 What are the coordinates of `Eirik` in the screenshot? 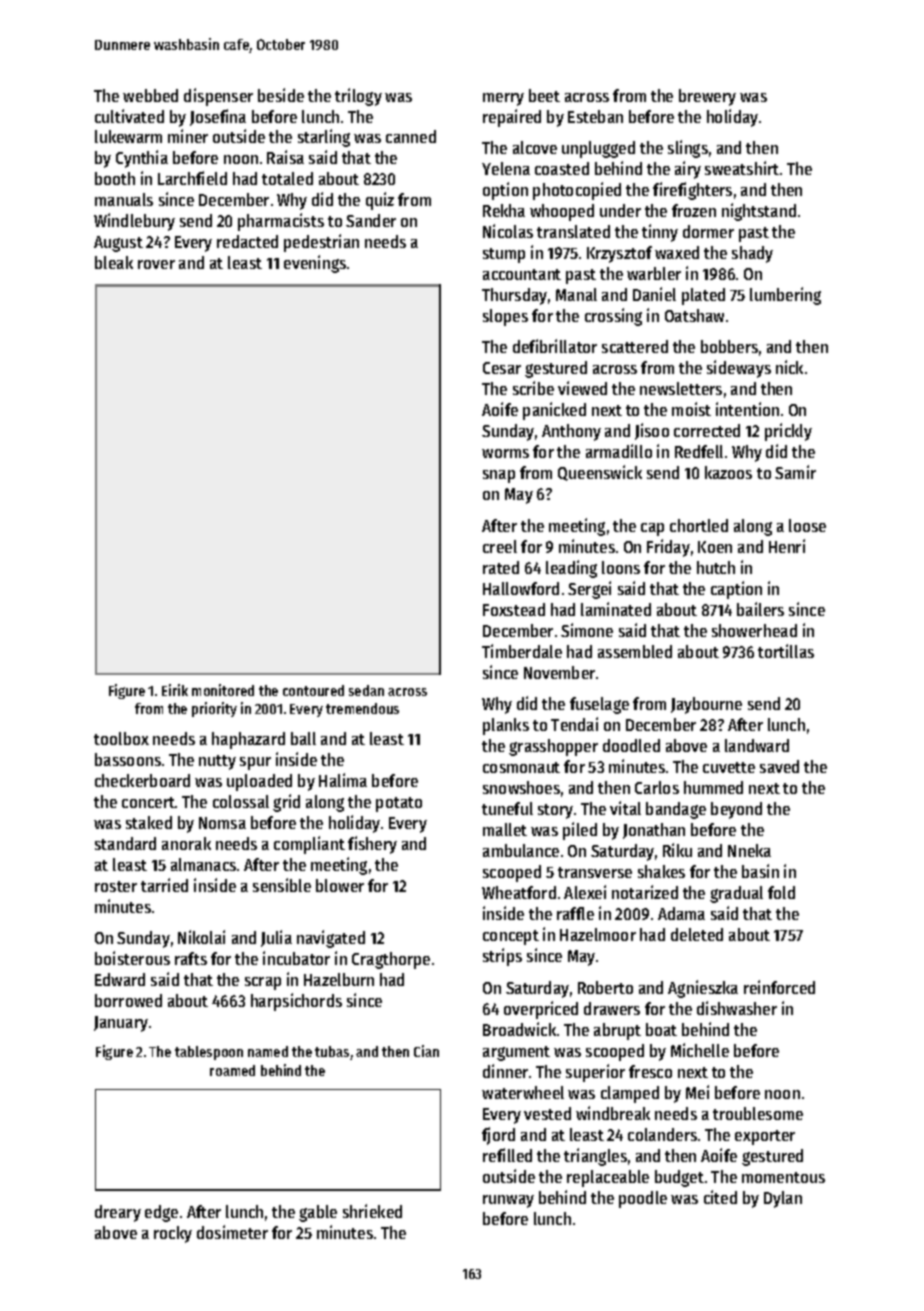 It's located at (175, 690).
